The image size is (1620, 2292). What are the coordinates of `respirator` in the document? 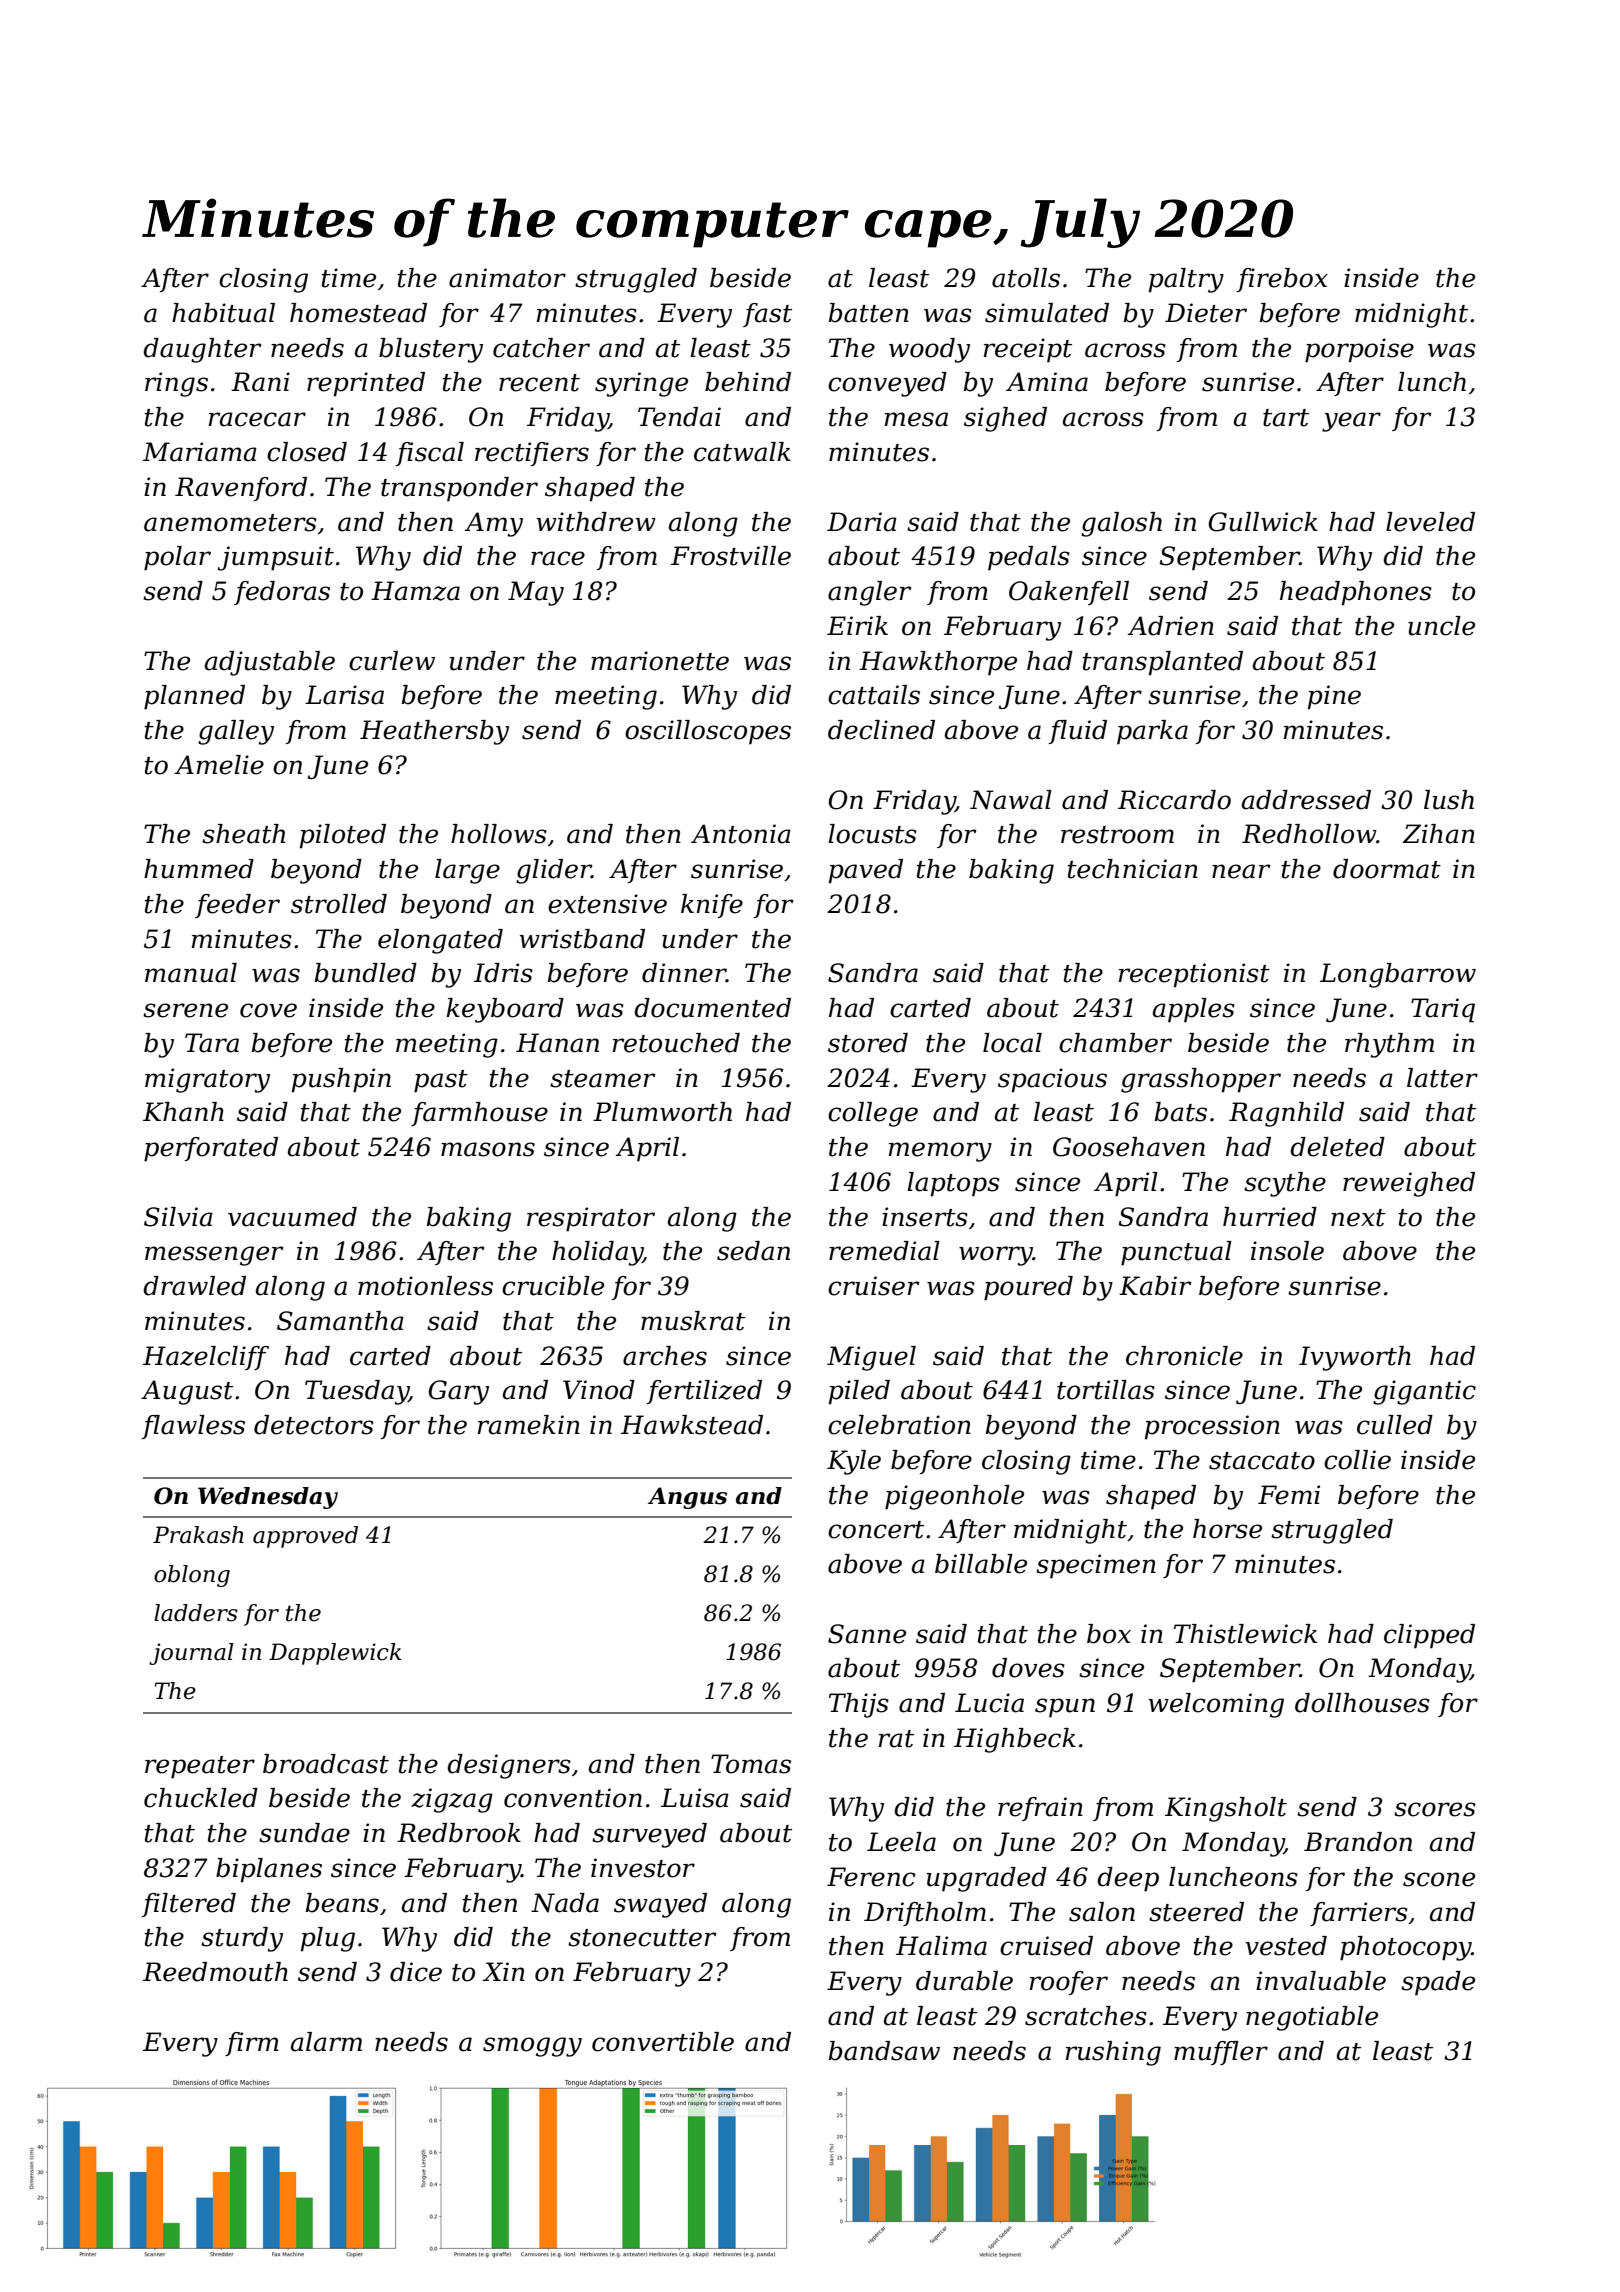 It's located at (591, 1219).
